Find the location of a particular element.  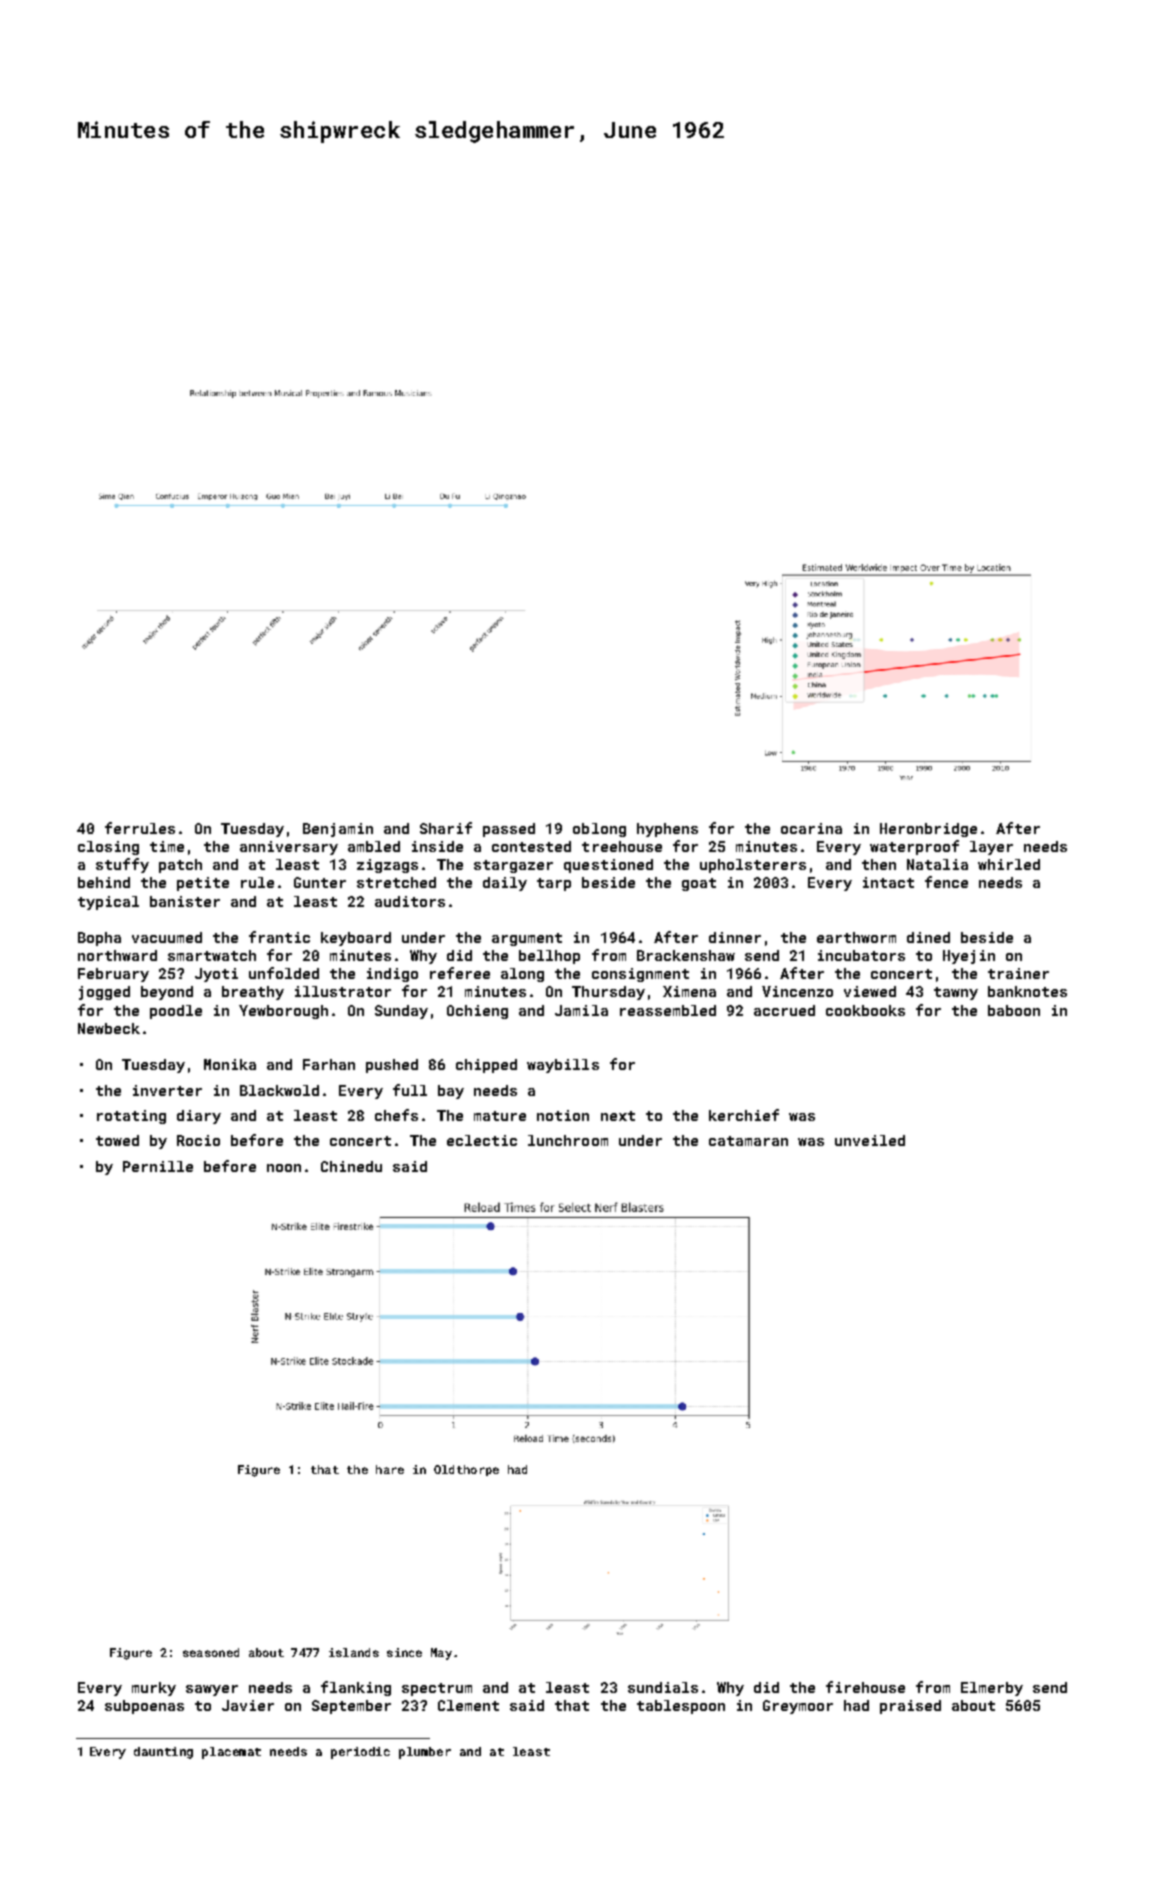

placemat is located at coordinates (231, 1753).
